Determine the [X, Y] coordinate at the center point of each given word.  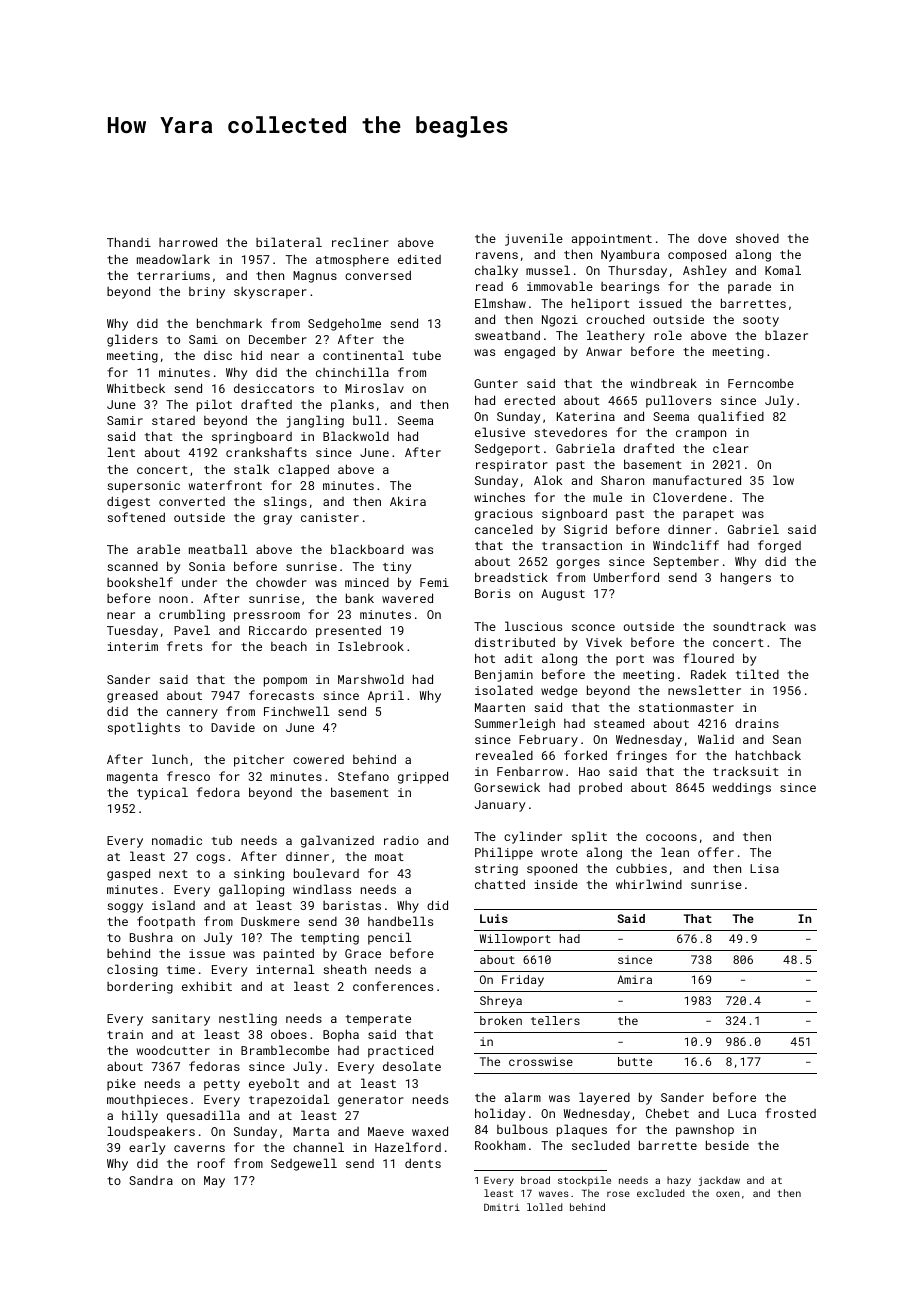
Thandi [129, 242]
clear [731, 448]
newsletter [704, 690]
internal [285, 969]
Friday [523, 981]
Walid [716, 739]
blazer [786, 335]
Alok [548, 480]
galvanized [337, 841]
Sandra [151, 1180]
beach [289, 646]
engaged [529, 352]
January [500, 806]
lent [121, 452]
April [386, 696]
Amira [634, 979]
